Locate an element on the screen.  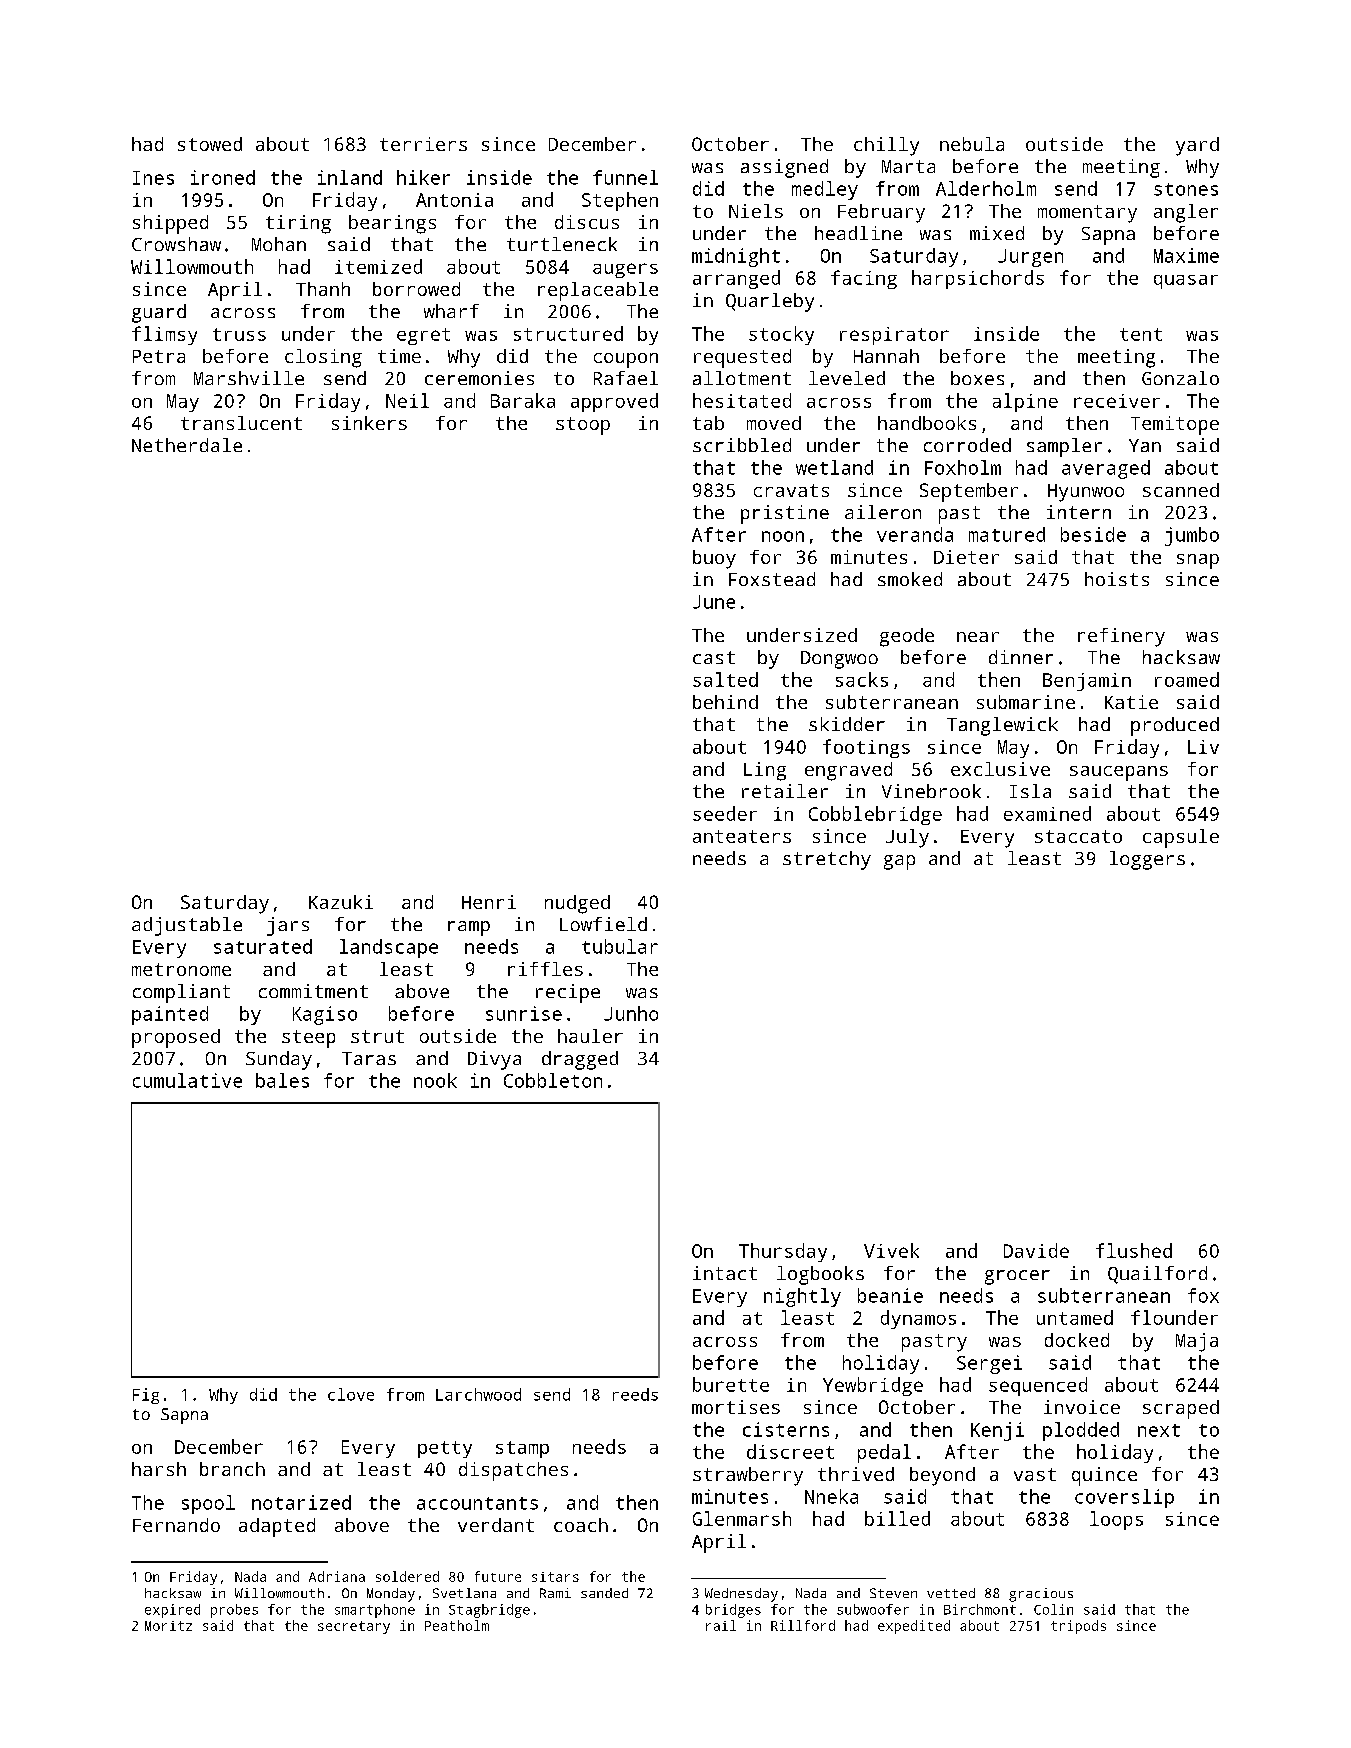
stoop is located at coordinates (583, 426).
